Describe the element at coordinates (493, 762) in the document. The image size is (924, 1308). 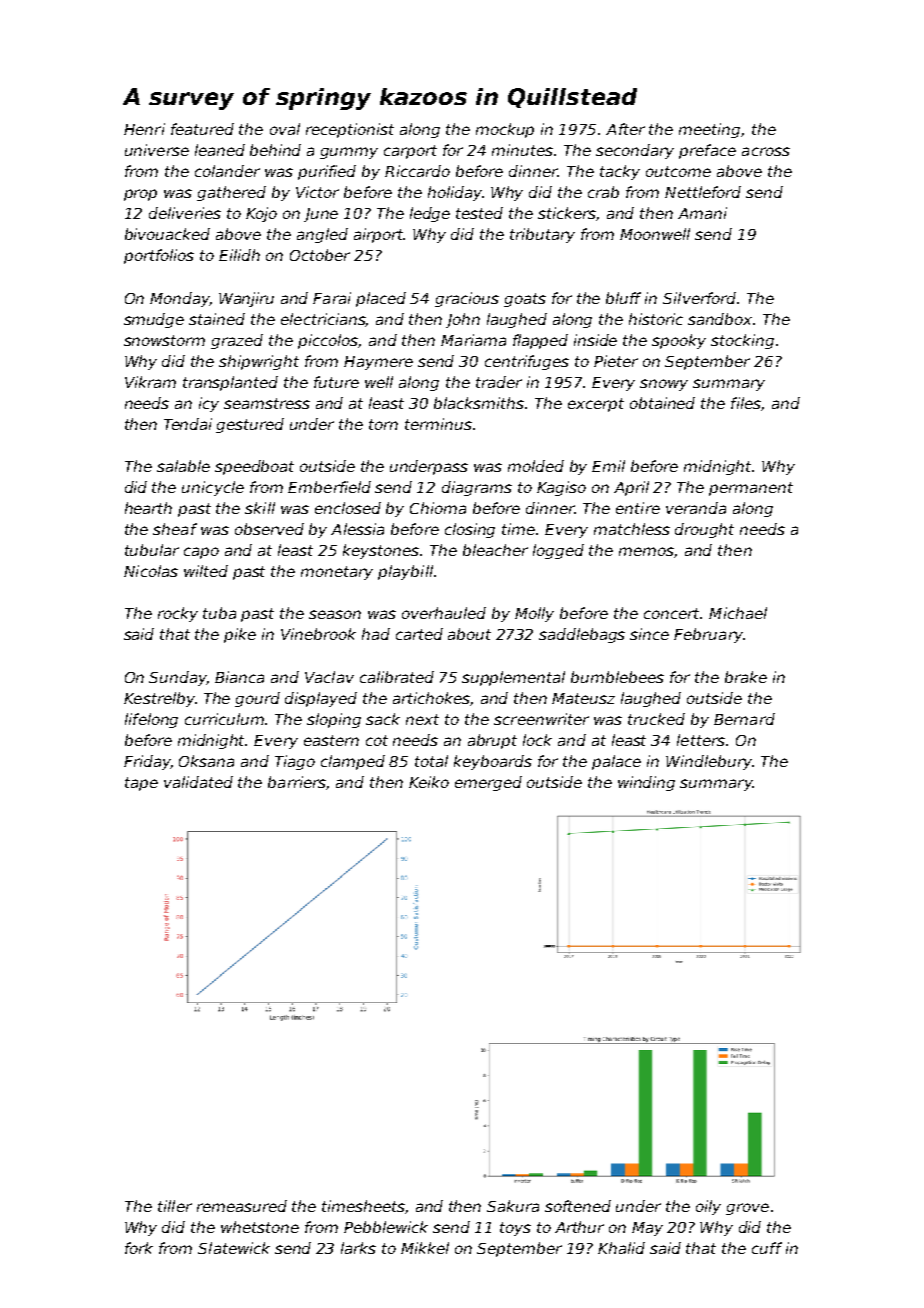
I see `keyboards` at that location.
